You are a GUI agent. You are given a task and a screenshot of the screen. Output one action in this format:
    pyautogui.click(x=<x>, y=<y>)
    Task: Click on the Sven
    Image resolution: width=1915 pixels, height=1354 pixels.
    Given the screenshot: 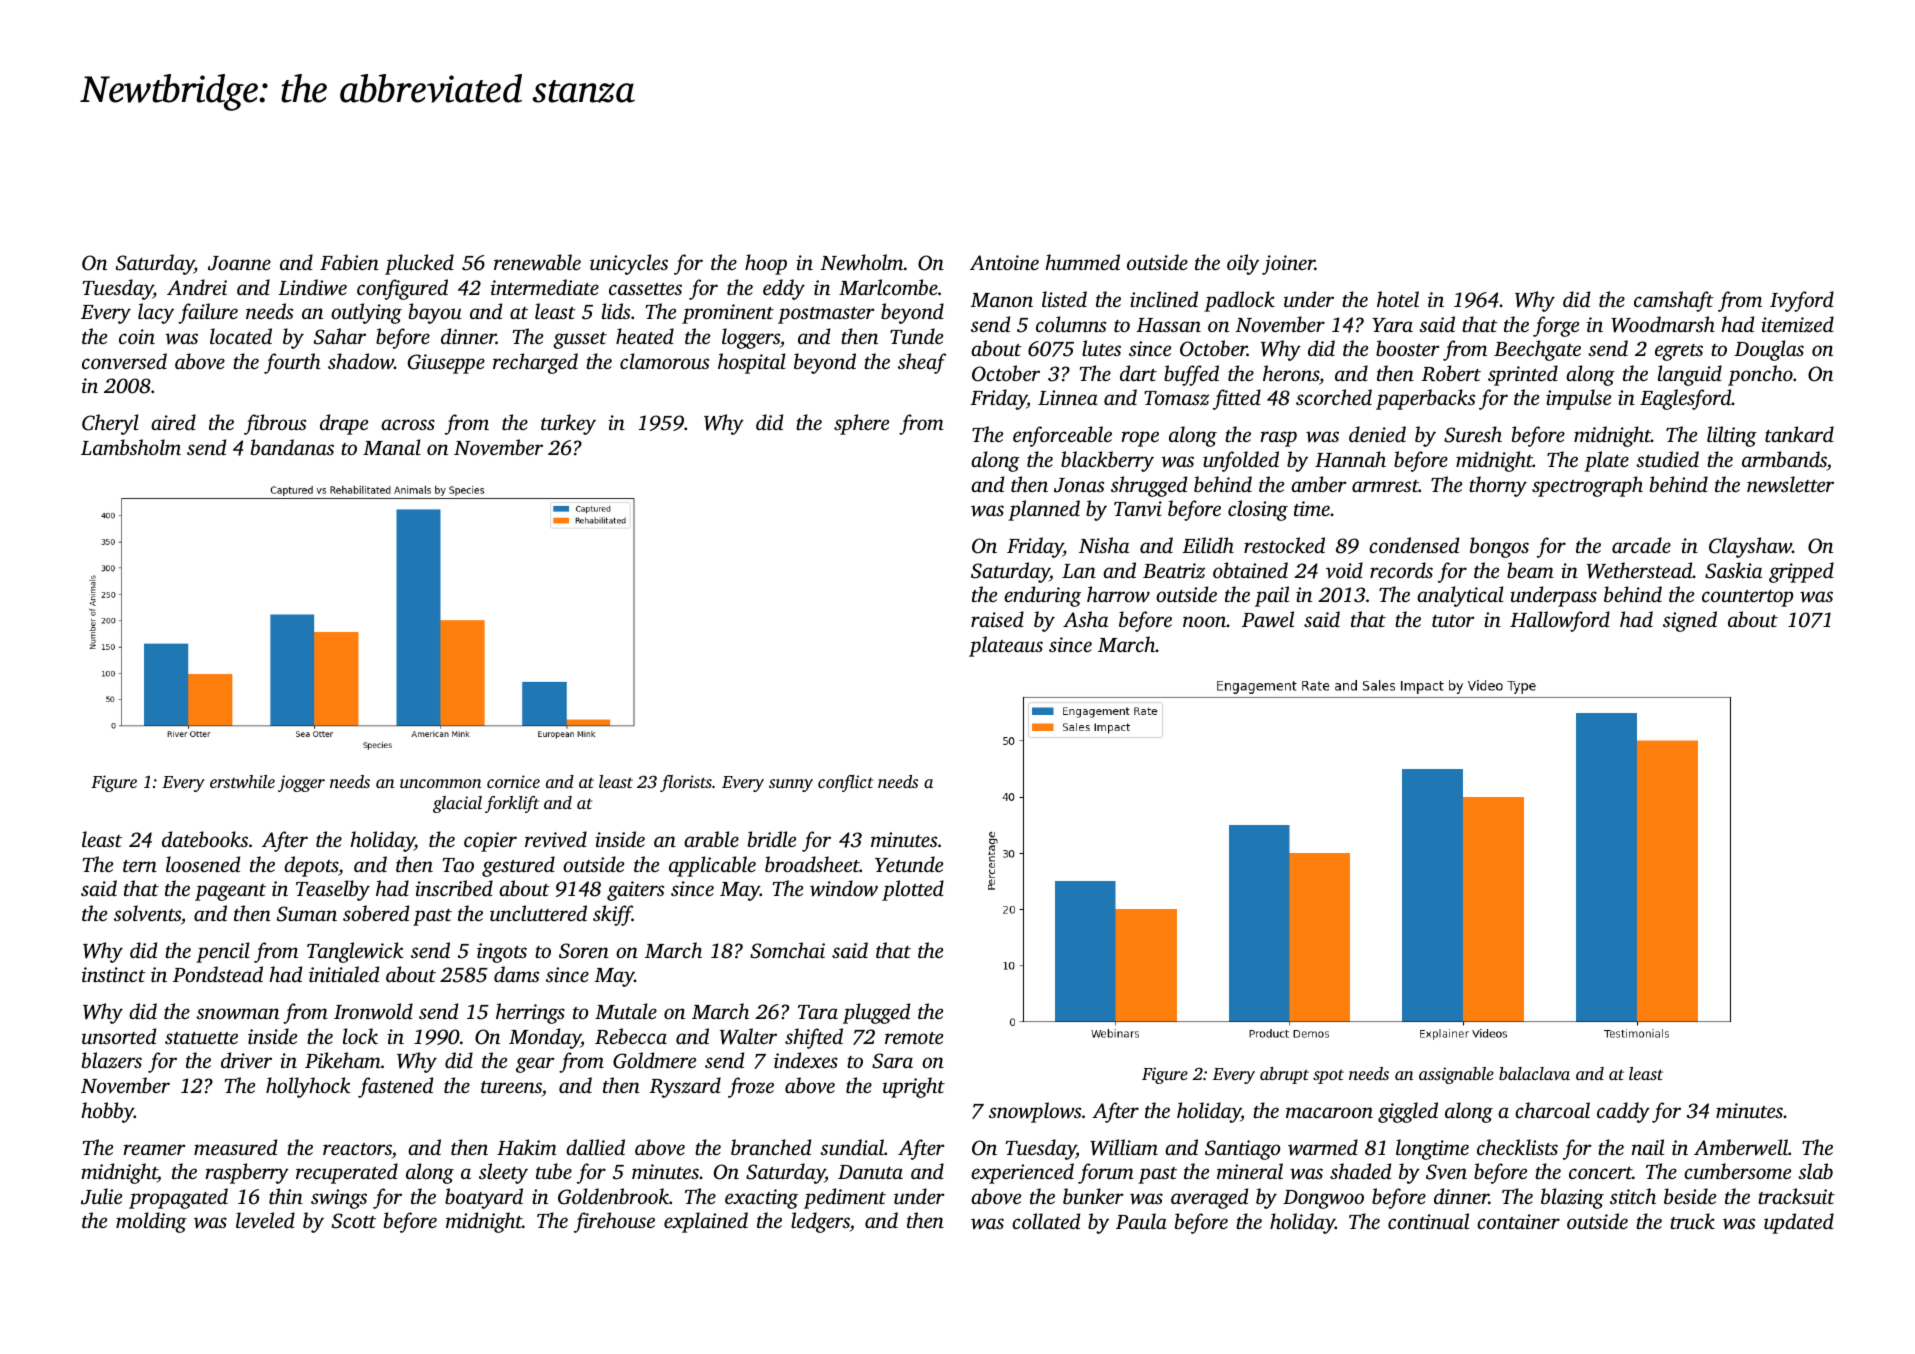 What is the action you would take?
    pyautogui.click(x=1446, y=1172)
